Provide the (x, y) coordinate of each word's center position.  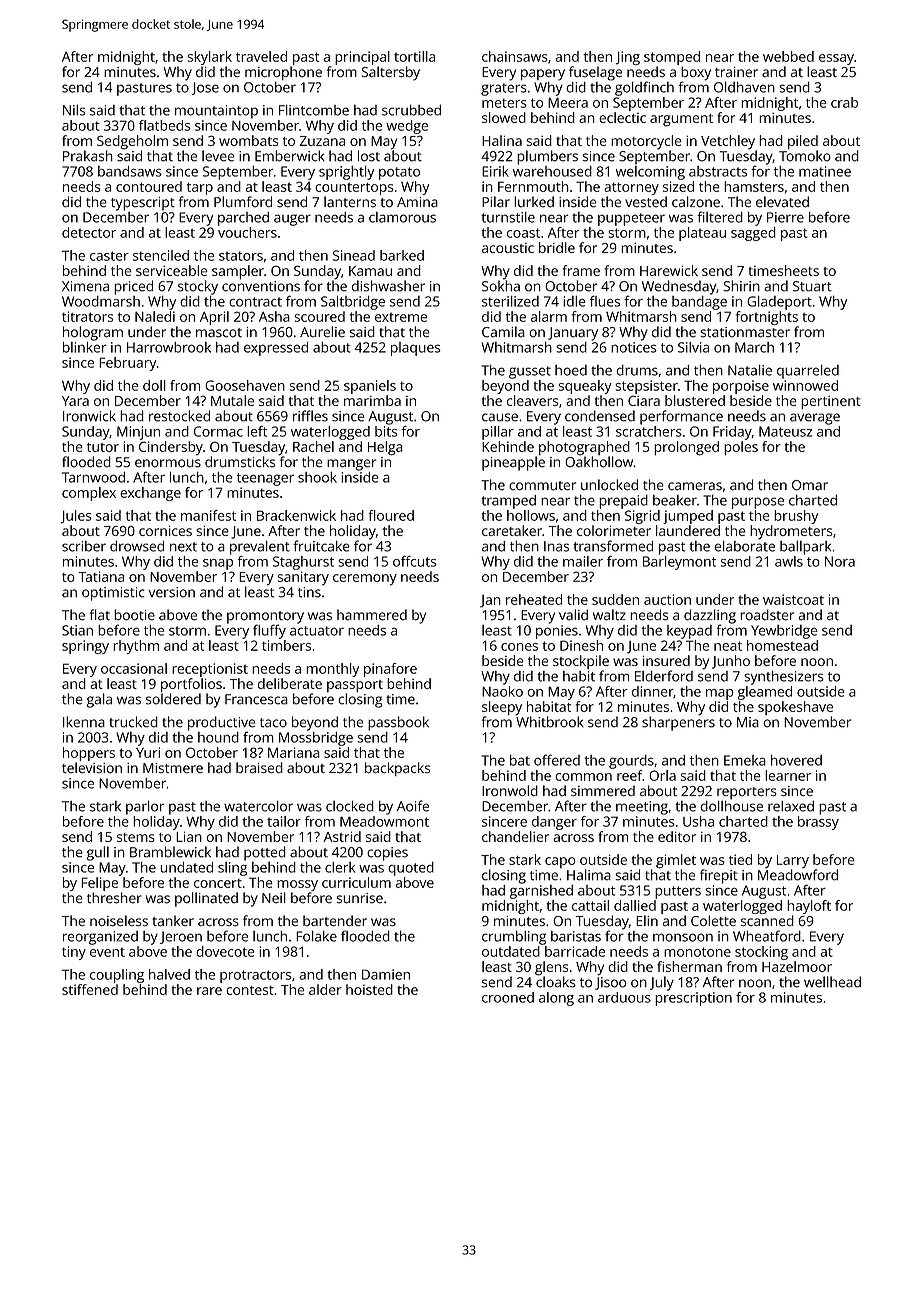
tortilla (414, 56)
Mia (748, 722)
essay (836, 59)
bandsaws (130, 171)
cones (519, 647)
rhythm (136, 647)
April (214, 318)
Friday (732, 433)
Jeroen (181, 937)
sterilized (510, 301)
